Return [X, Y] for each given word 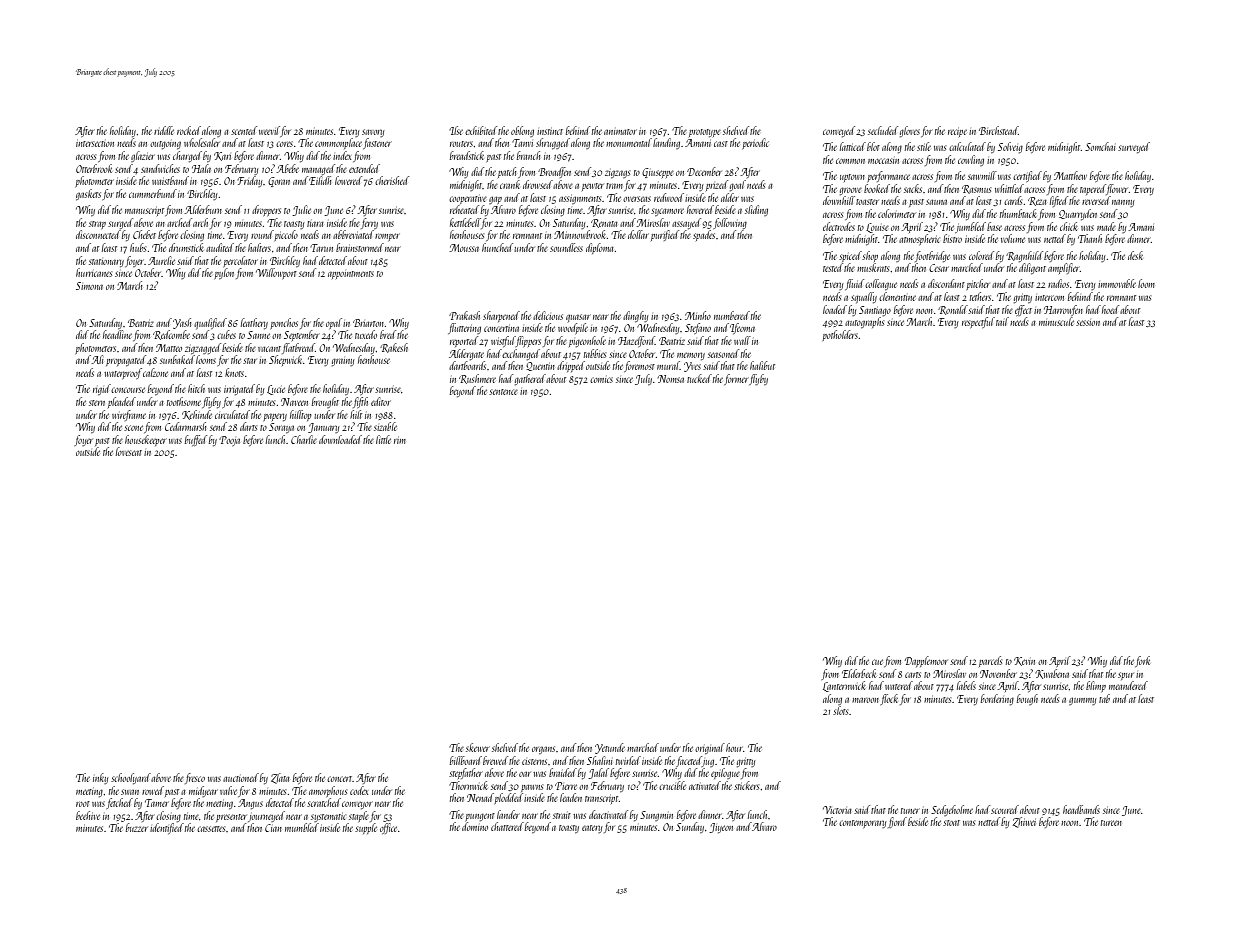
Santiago [875, 311]
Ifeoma [742, 328]
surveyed [1134, 147]
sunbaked [177, 359]
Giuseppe [658, 173]
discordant [946, 283]
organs [543, 750]
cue [877, 662]
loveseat [129, 451]
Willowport [276, 273]
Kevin [1024, 661]
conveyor [357, 805]
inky [100, 778]
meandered [1128, 685]
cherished [392, 180]
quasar [578, 318]
